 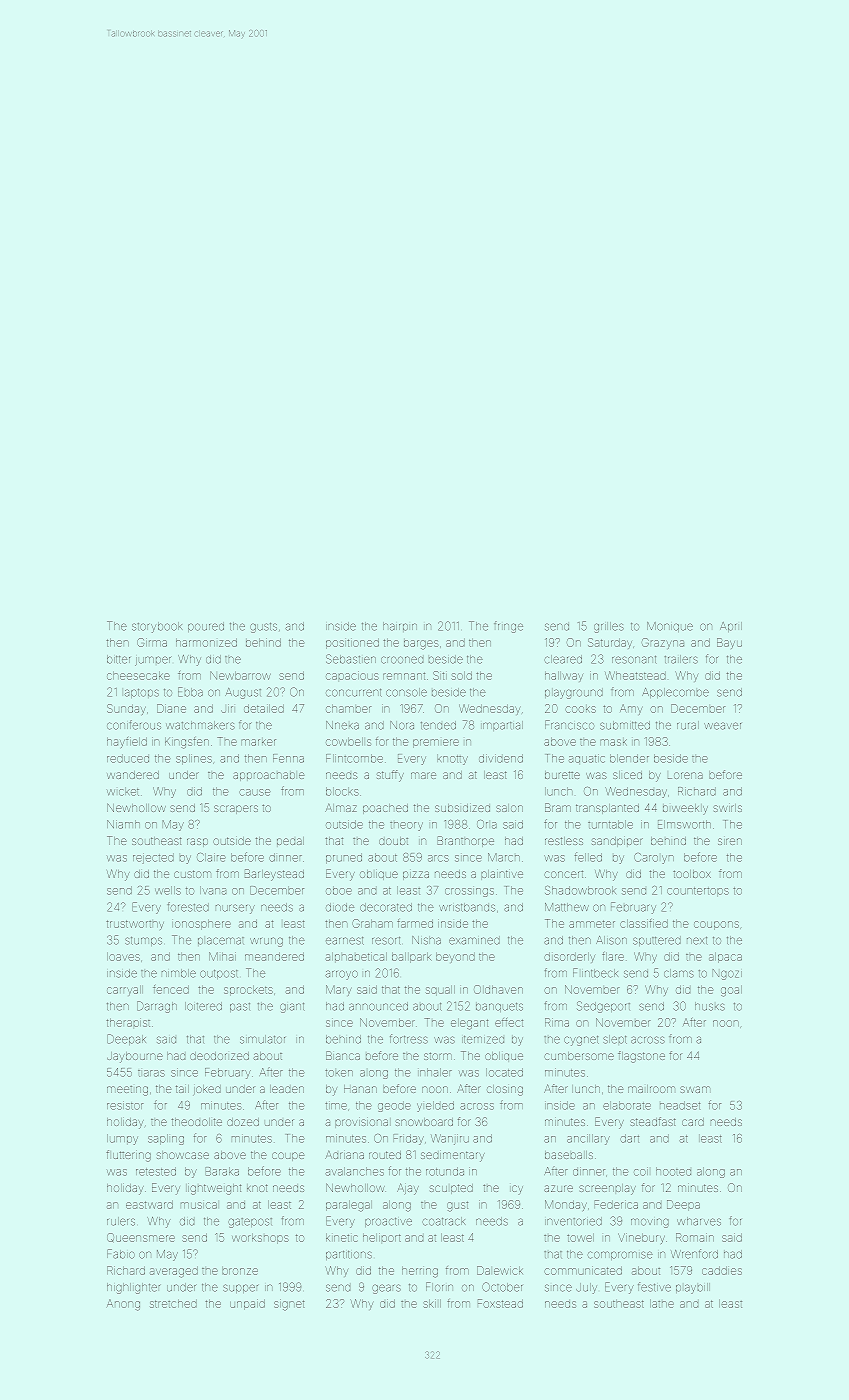 What do you see at coordinates (400, 626) in the screenshot?
I see `hairpin` at bounding box center [400, 626].
